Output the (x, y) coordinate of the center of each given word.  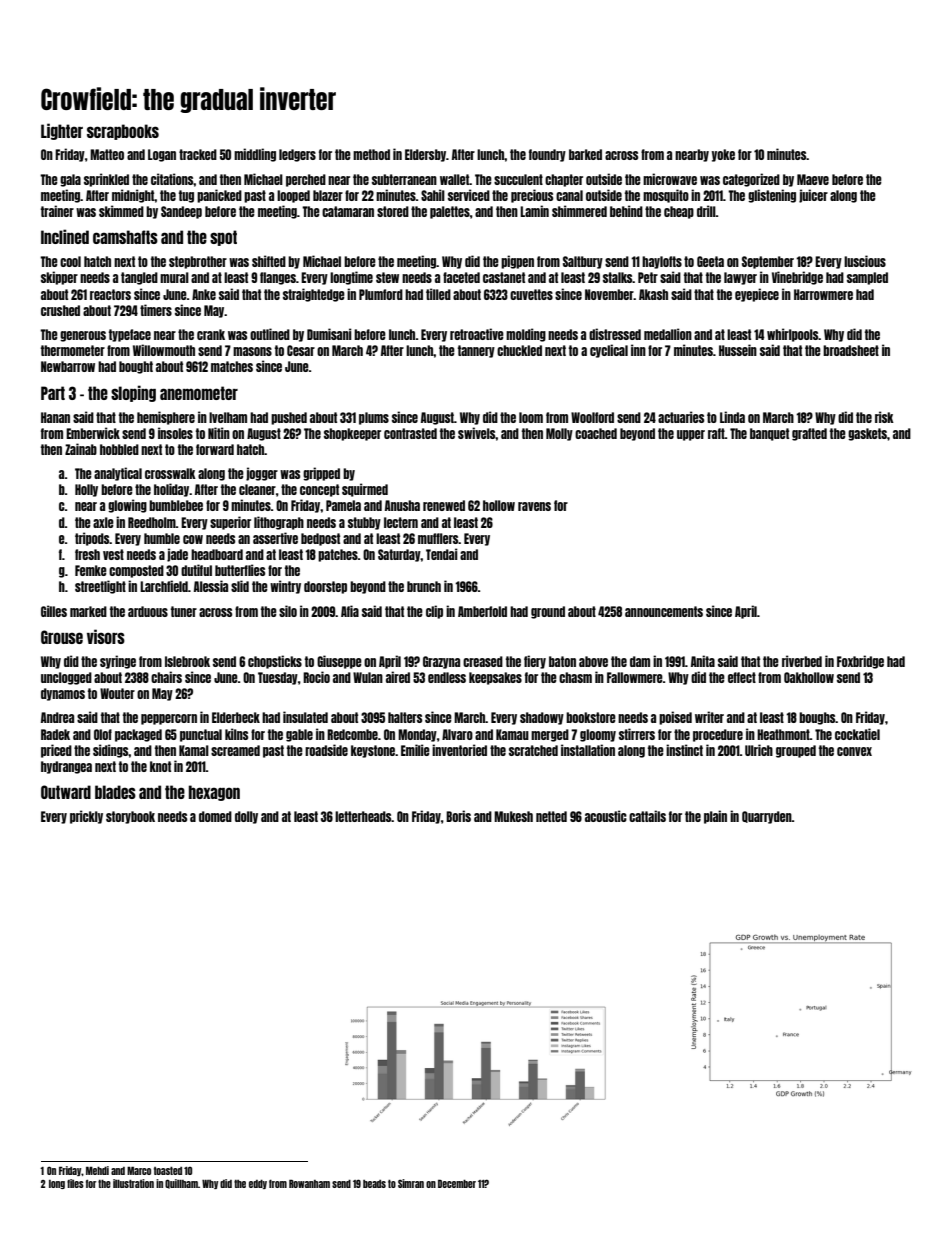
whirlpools (793, 335)
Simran (411, 1183)
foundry (547, 155)
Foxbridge (860, 662)
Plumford (381, 294)
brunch (424, 586)
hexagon (214, 793)
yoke (723, 155)
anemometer (199, 393)
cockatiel (857, 734)
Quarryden (767, 817)
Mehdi (97, 1170)
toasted (168, 1170)
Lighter (62, 131)
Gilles (54, 611)
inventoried (459, 750)
